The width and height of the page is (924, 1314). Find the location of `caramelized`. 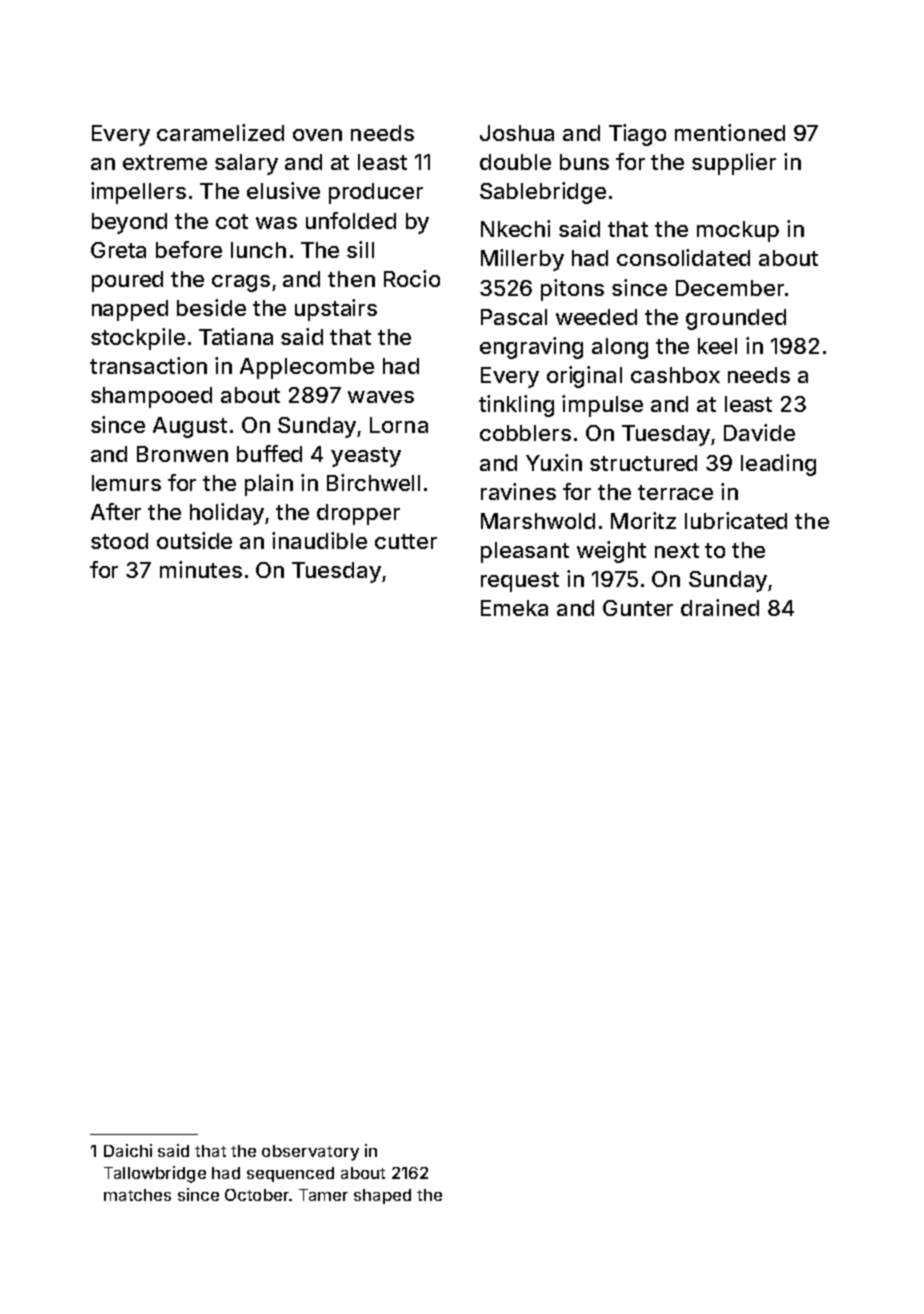

caramelized is located at coordinates (220, 132).
